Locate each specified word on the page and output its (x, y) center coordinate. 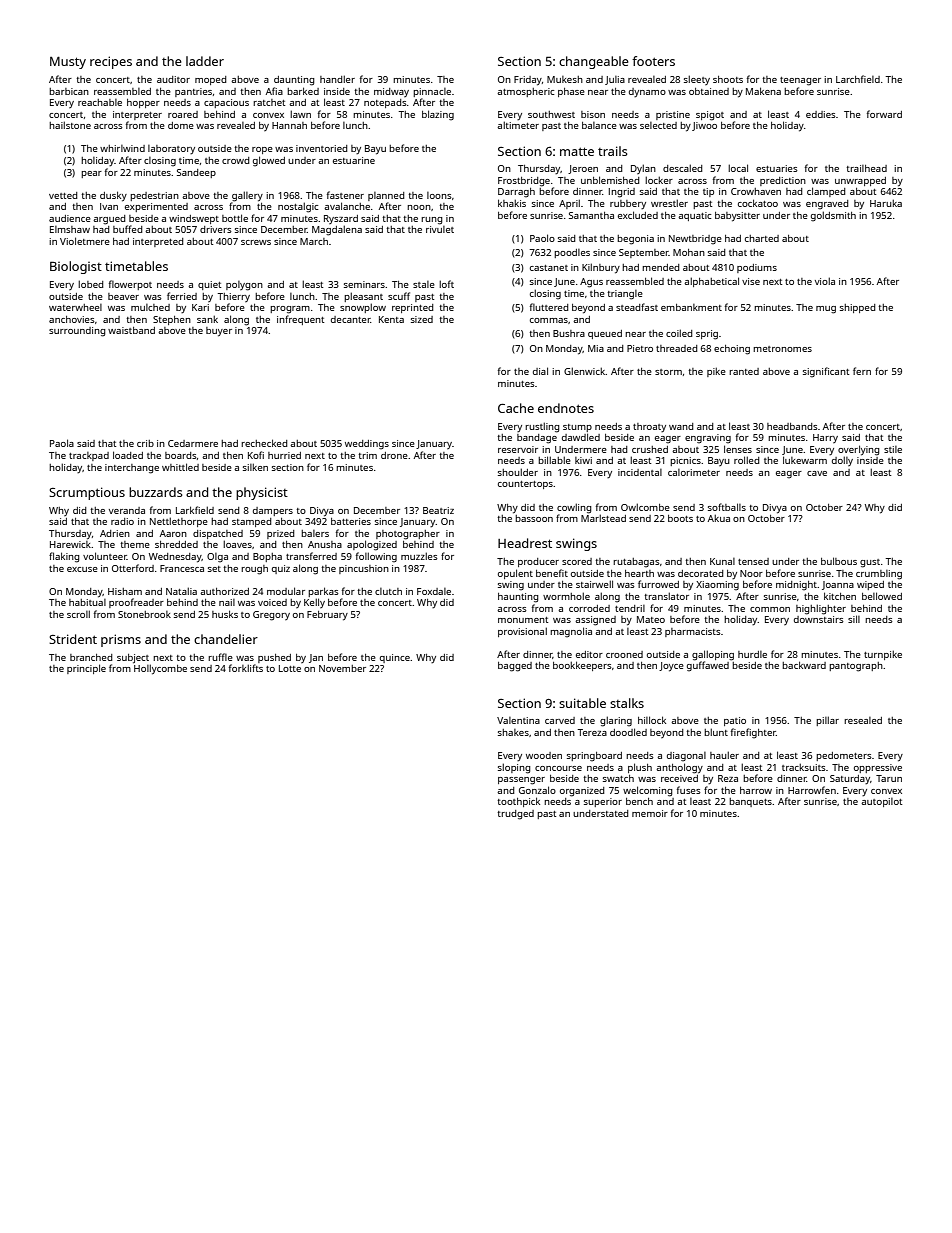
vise (751, 281)
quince (395, 658)
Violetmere (85, 241)
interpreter (137, 115)
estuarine (354, 160)
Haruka (886, 203)
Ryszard (341, 219)
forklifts (246, 668)
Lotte (290, 668)
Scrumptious (87, 493)
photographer (408, 535)
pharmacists (693, 632)
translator (666, 596)
